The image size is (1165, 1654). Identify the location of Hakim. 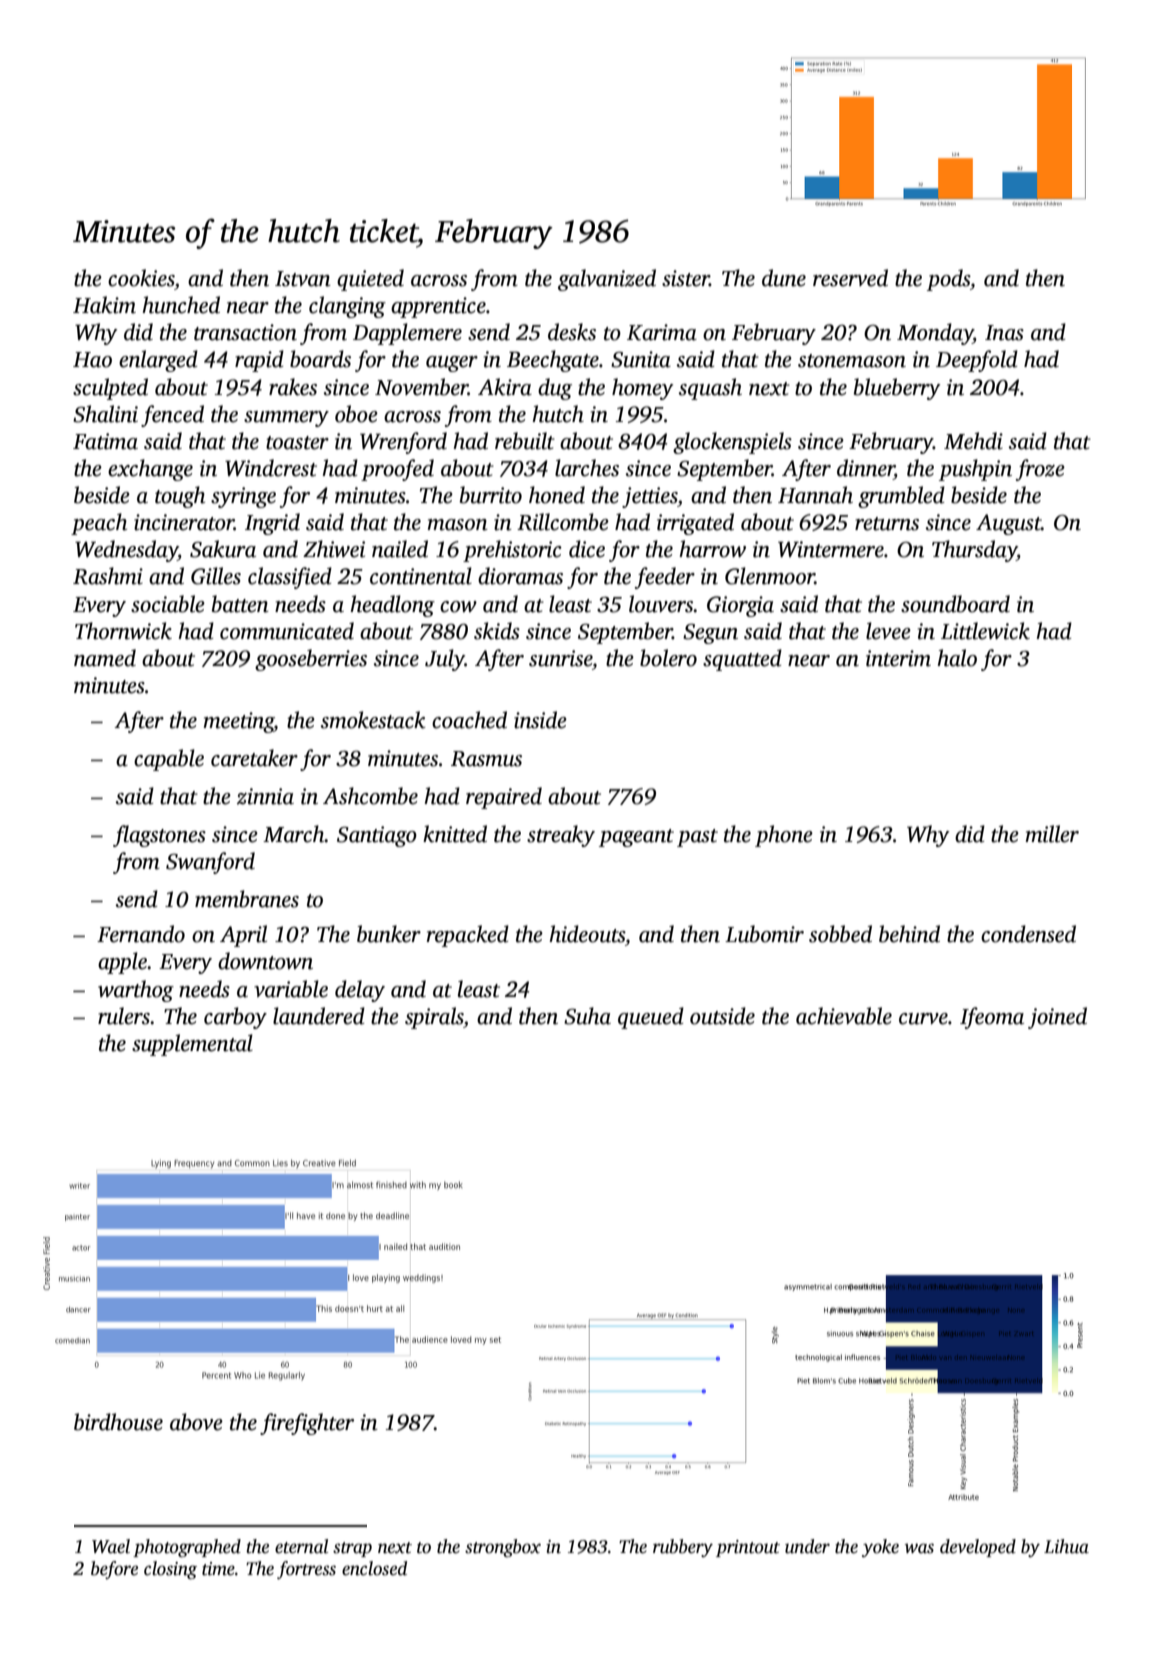
(104, 305).
